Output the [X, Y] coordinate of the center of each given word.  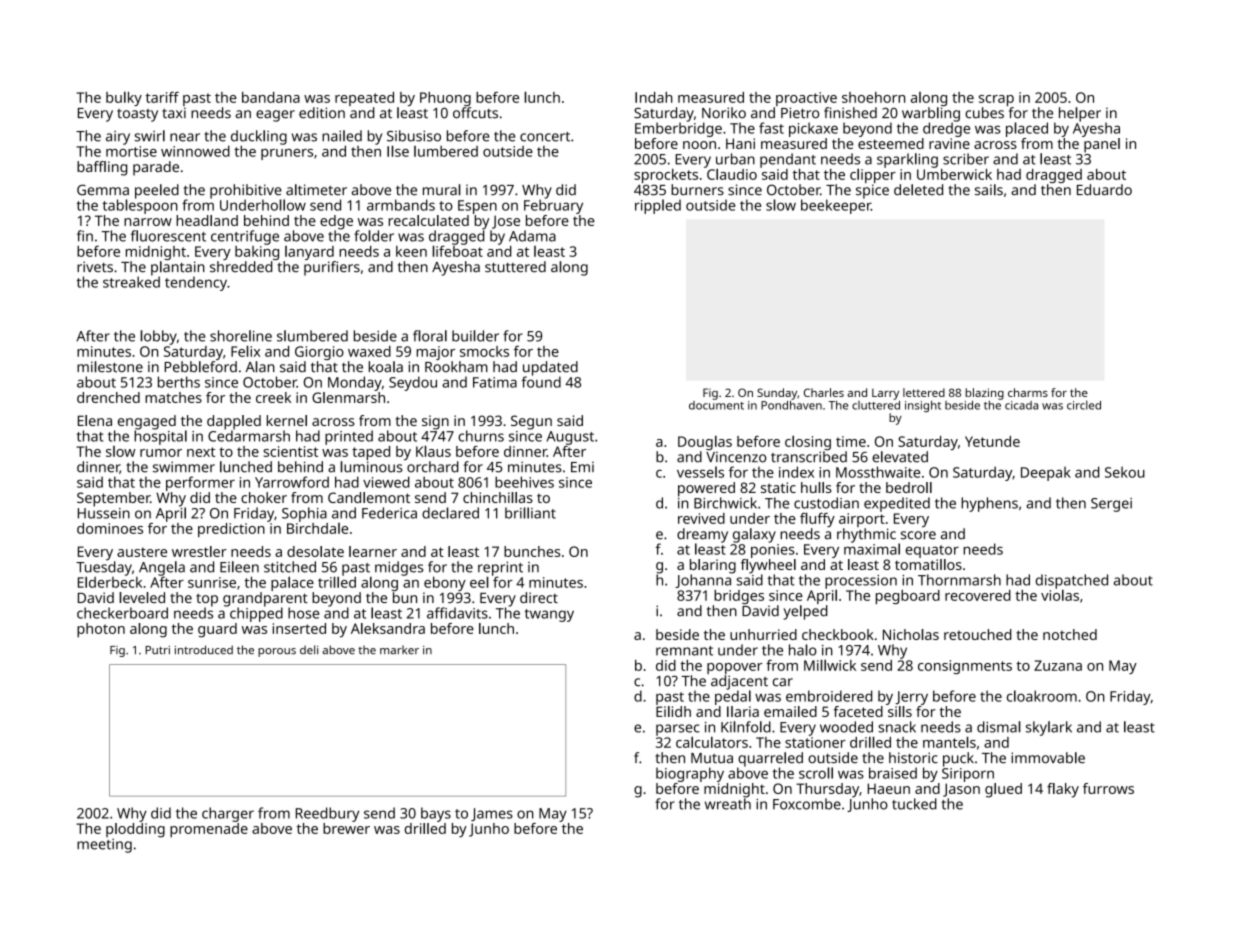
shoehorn [873, 97]
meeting [104, 846]
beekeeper [836, 206]
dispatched [1072, 581]
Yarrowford [292, 482]
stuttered [515, 266]
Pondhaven [791, 405]
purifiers [332, 268]
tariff [162, 97]
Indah [653, 97]
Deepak [1046, 474]
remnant [684, 651]
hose [303, 613]
